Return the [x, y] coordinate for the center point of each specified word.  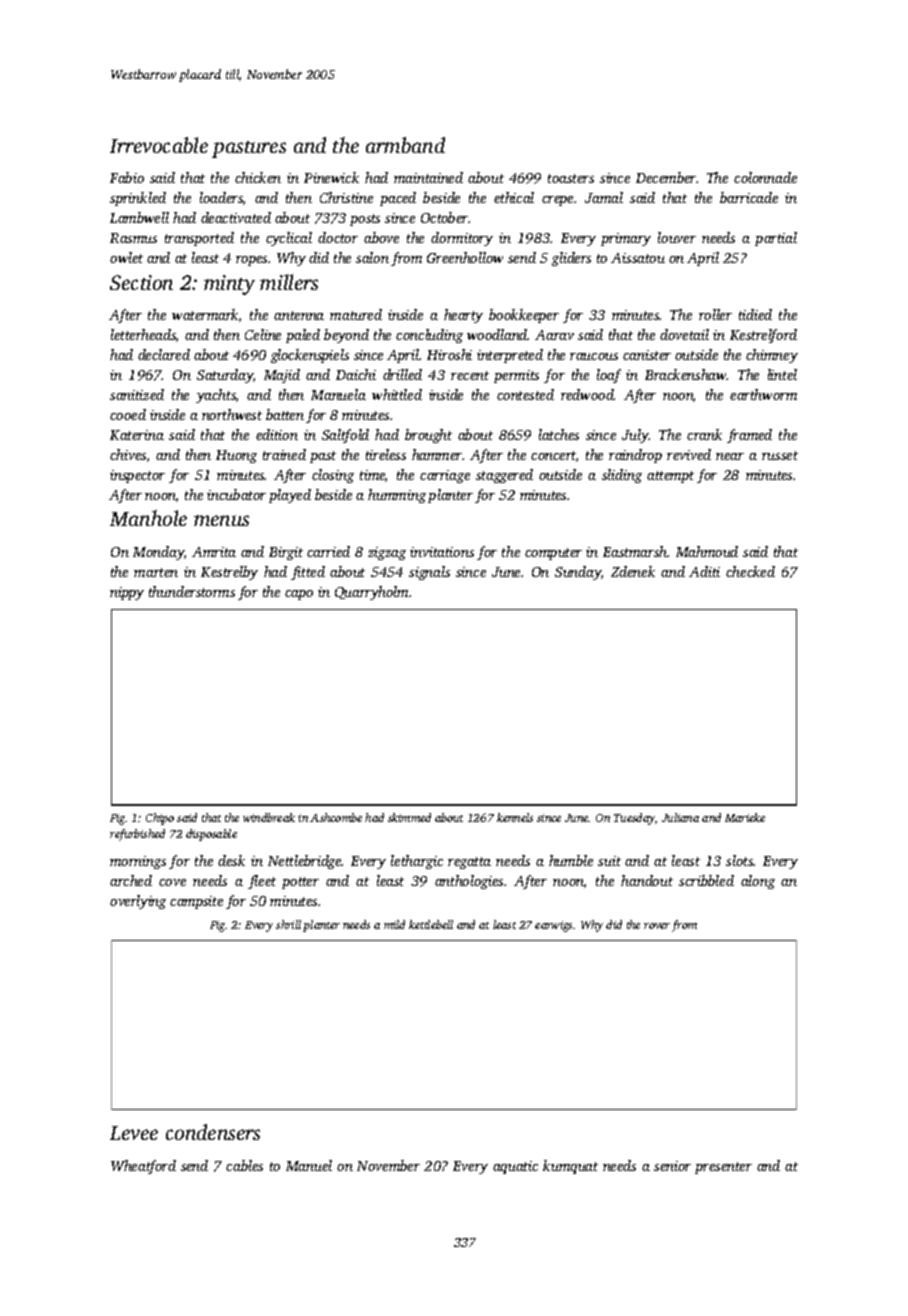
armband [405, 145]
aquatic [515, 1167]
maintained [428, 177]
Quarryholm [371, 593]
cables [244, 1165]
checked [750, 571]
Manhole [148, 518]
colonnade [765, 177]
